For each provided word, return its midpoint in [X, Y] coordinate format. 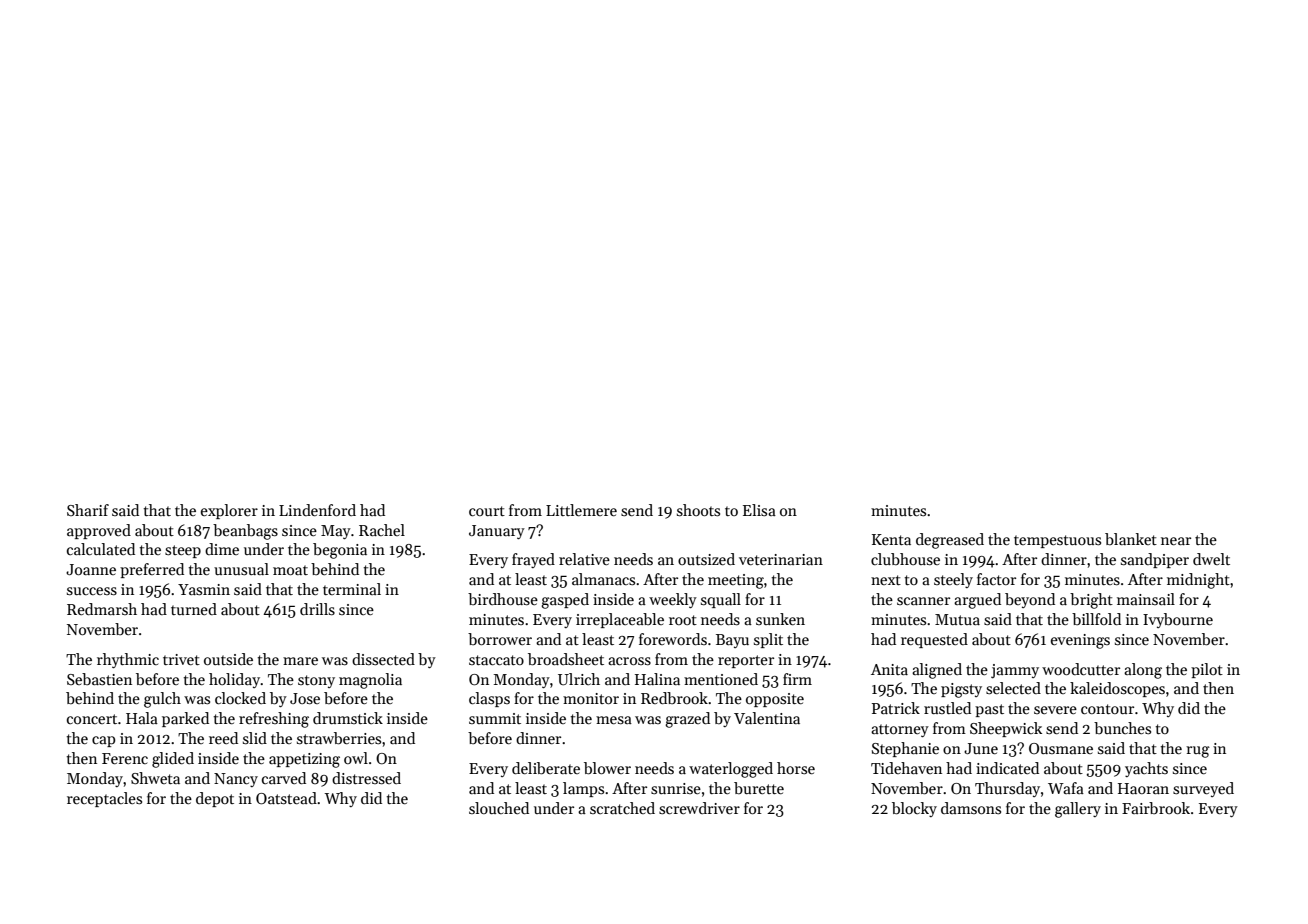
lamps [583, 789]
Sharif [88, 510]
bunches [1122, 728]
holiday [235, 680]
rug [1198, 752]
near [1176, 541]
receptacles [104, 799]
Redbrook [674, 698]
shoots [698, 510]
